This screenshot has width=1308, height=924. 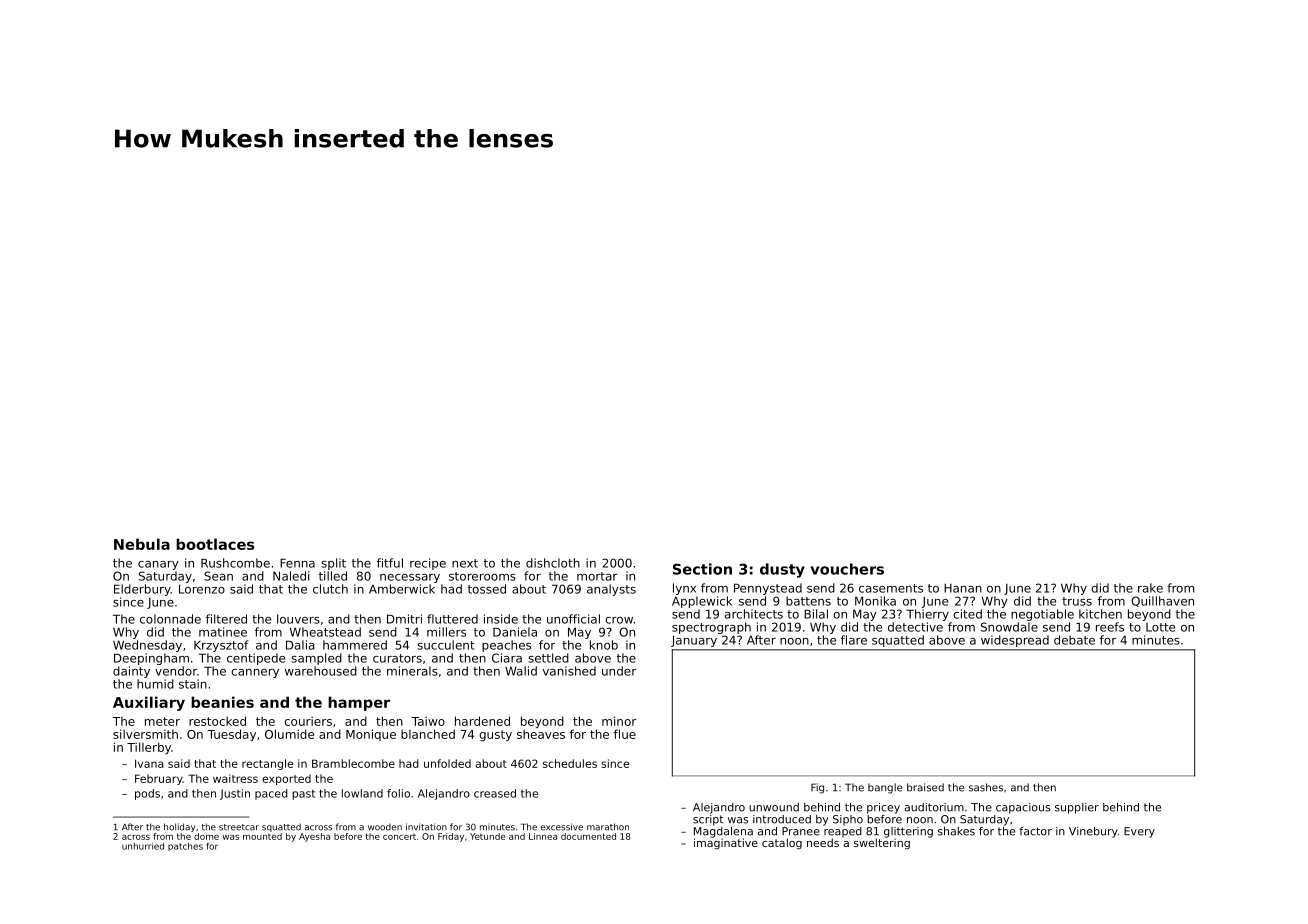 What do you see at coordinates (185, 847) in the screenshot?
I see `patches` at bounding box center [185, 847].
